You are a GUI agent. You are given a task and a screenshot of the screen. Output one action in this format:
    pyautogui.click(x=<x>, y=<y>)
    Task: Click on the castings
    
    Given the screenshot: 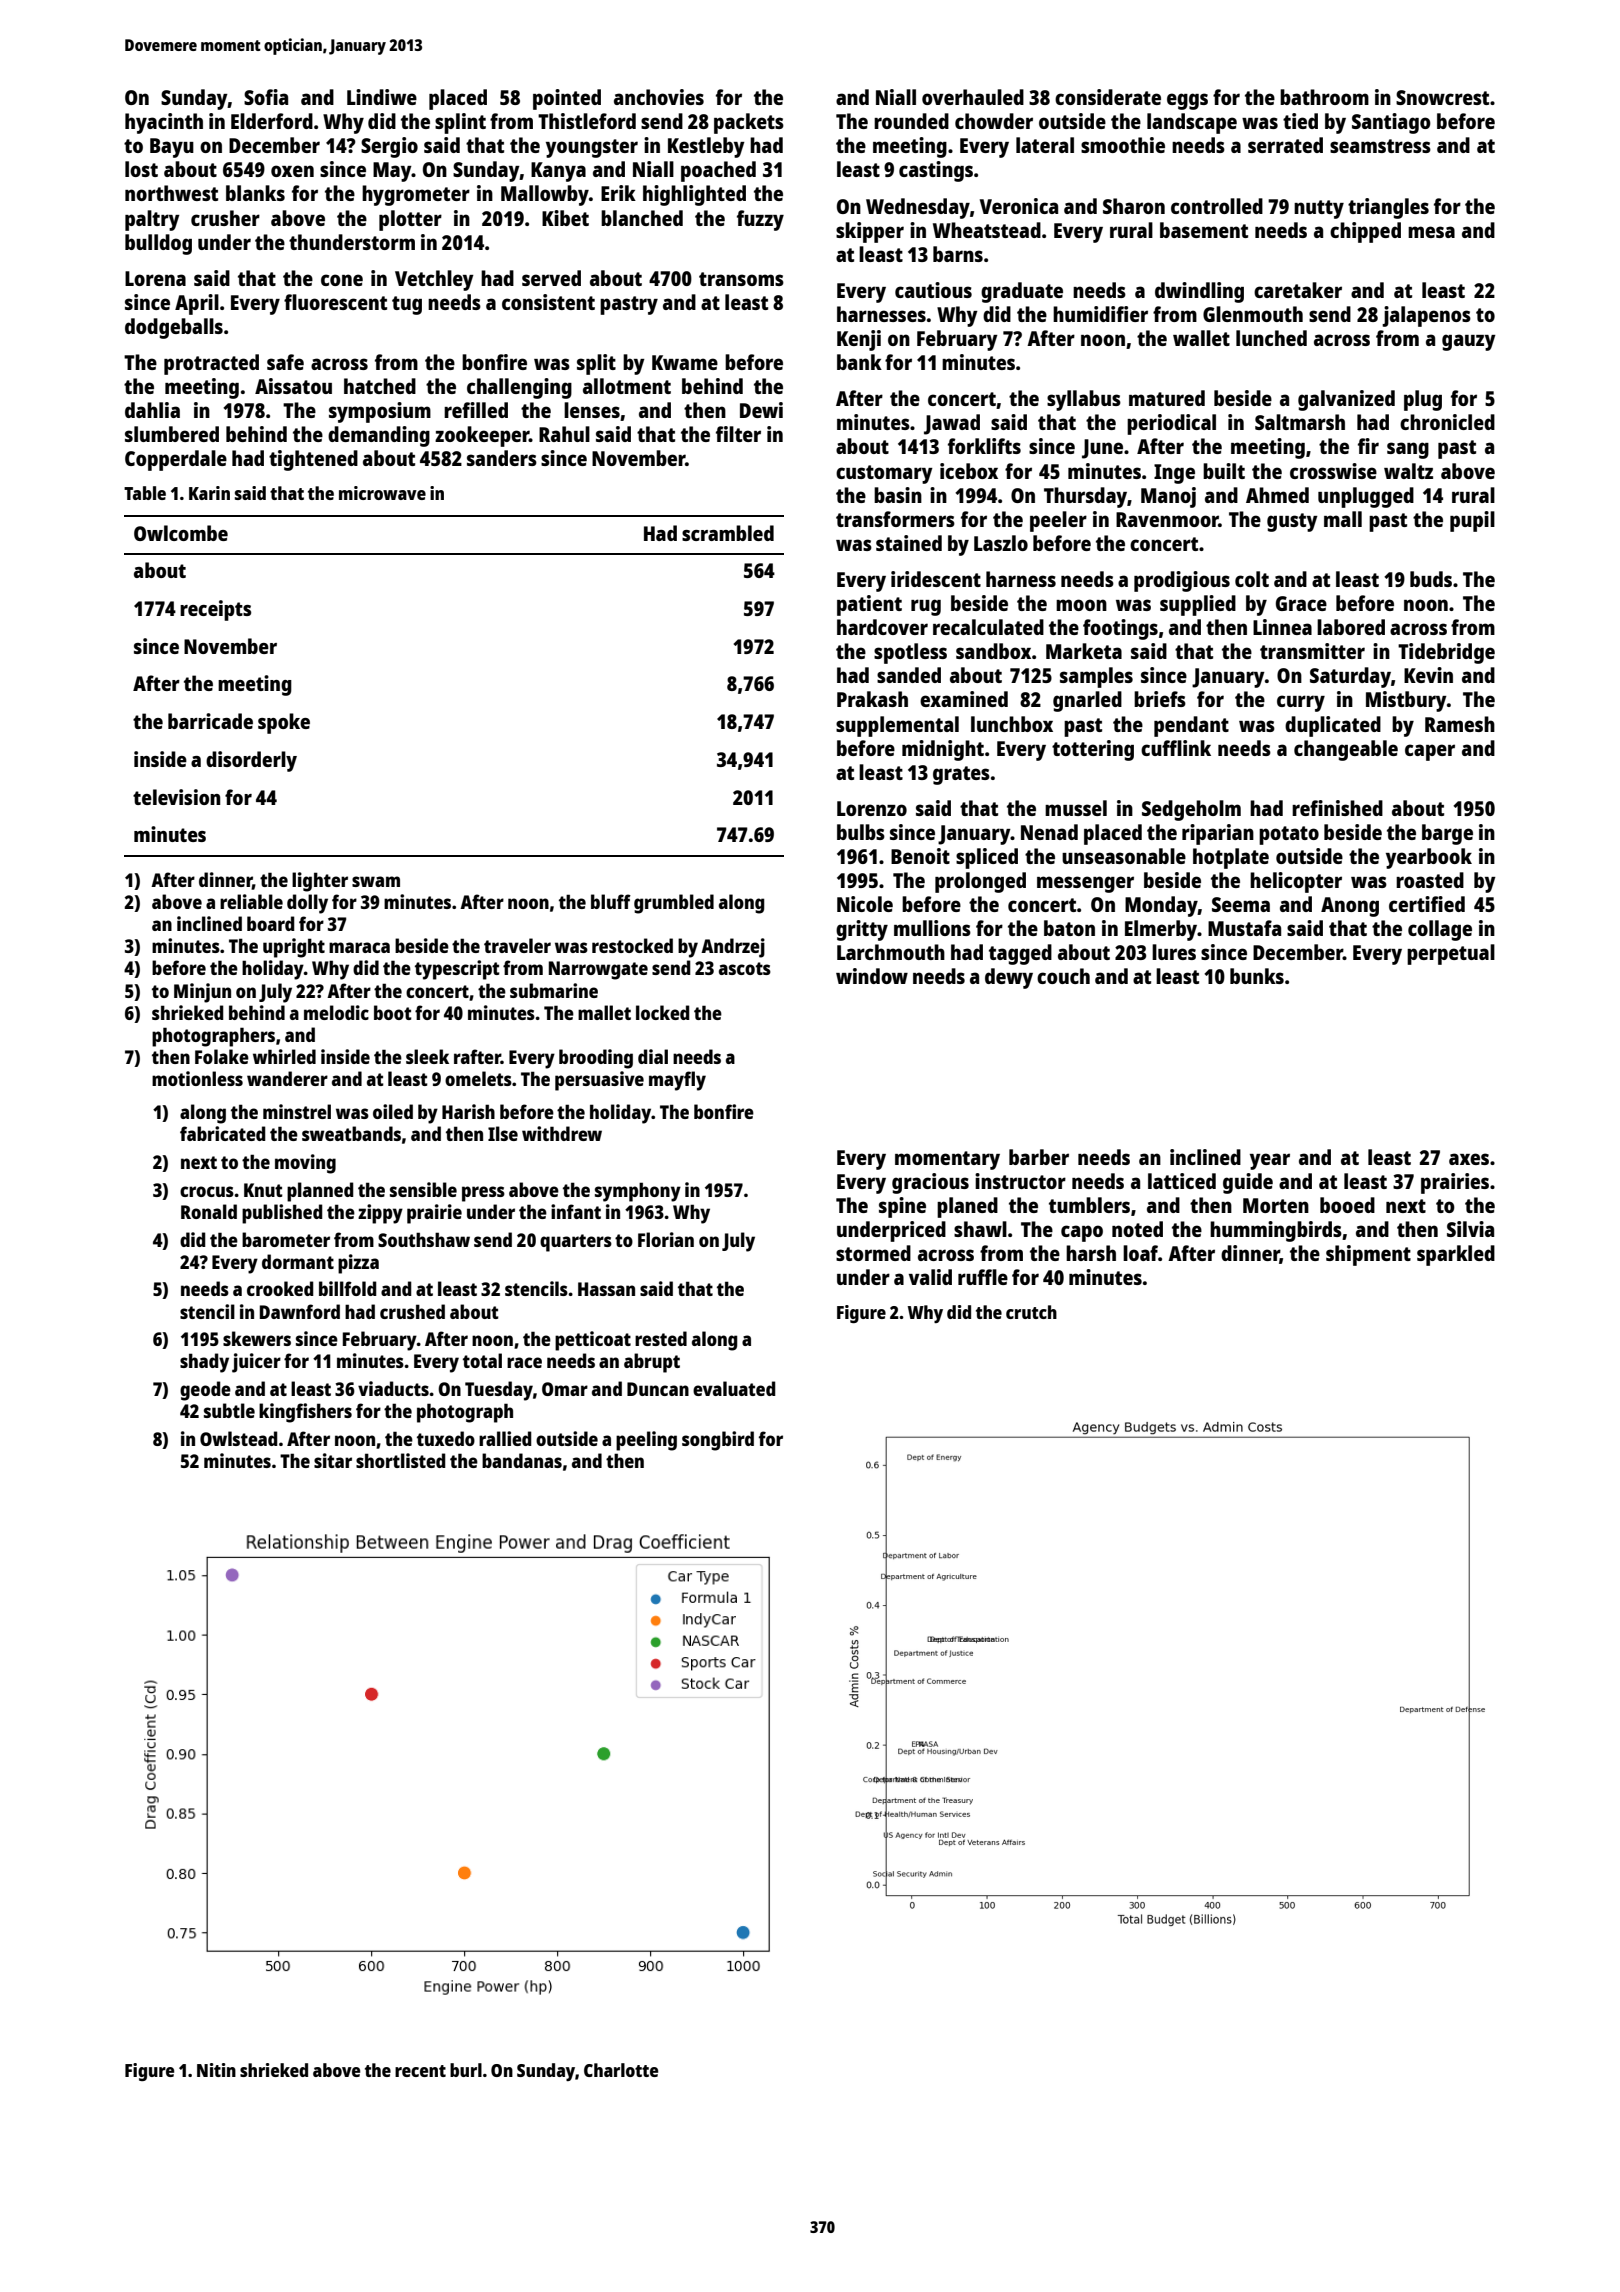 What is the action you would take?
    pyautogui.click(x=936, y=171)
